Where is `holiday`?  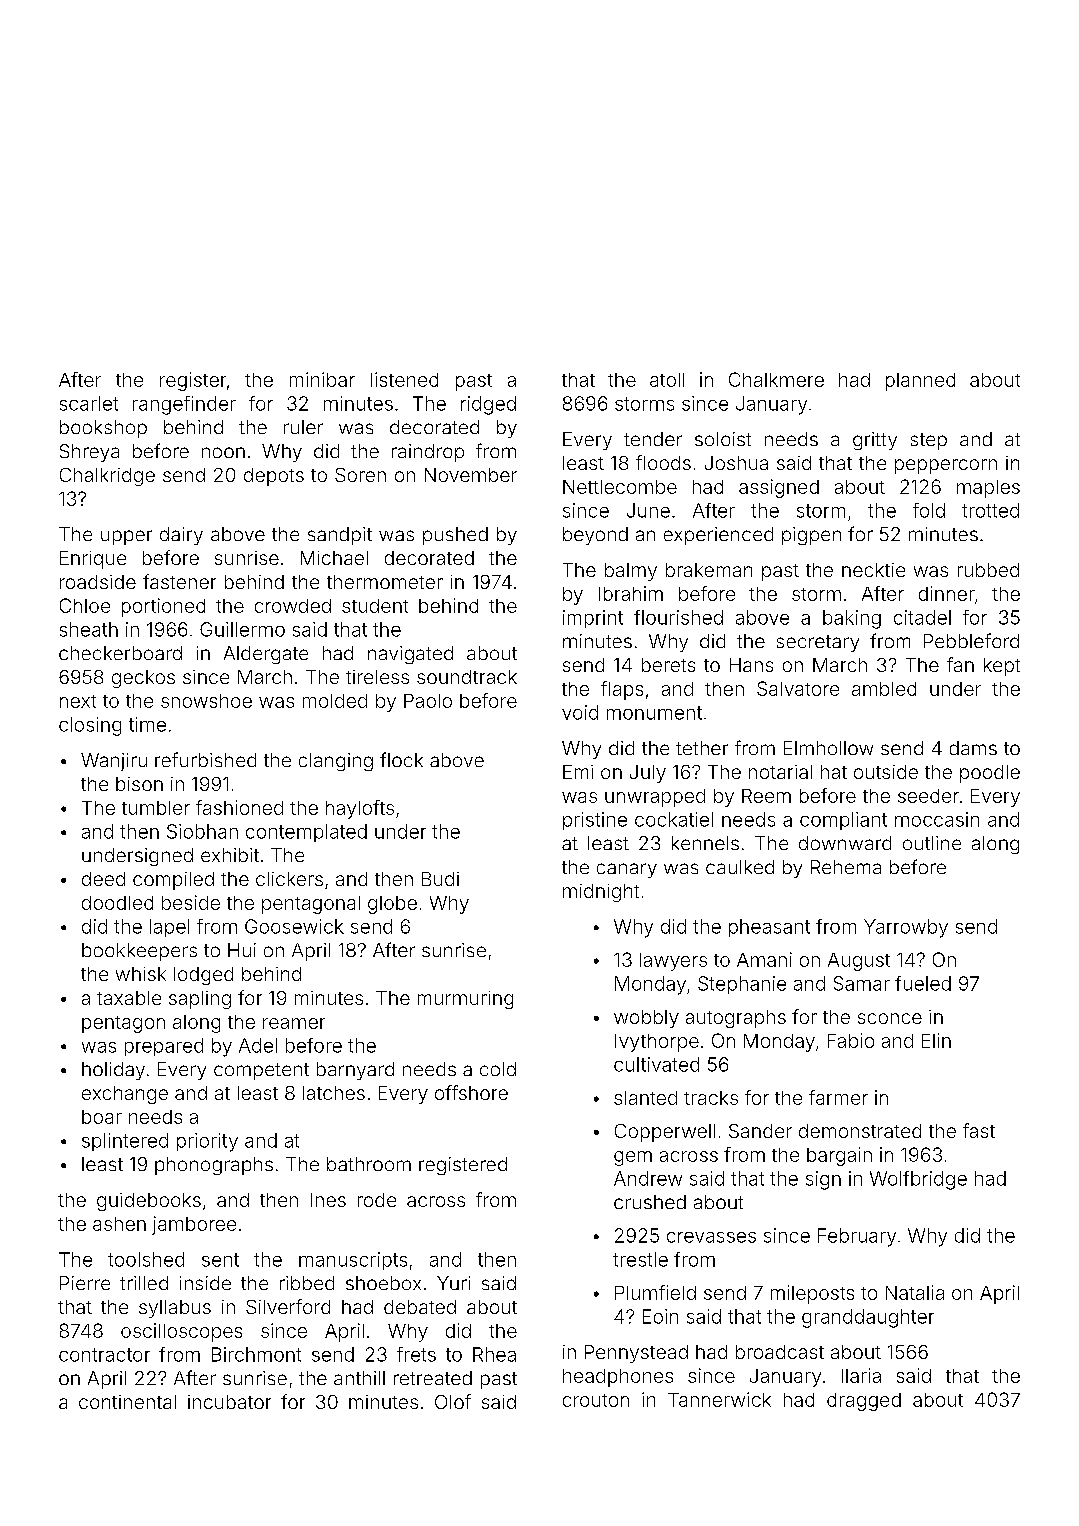 holiday is located at coordinates (113, 1071).
